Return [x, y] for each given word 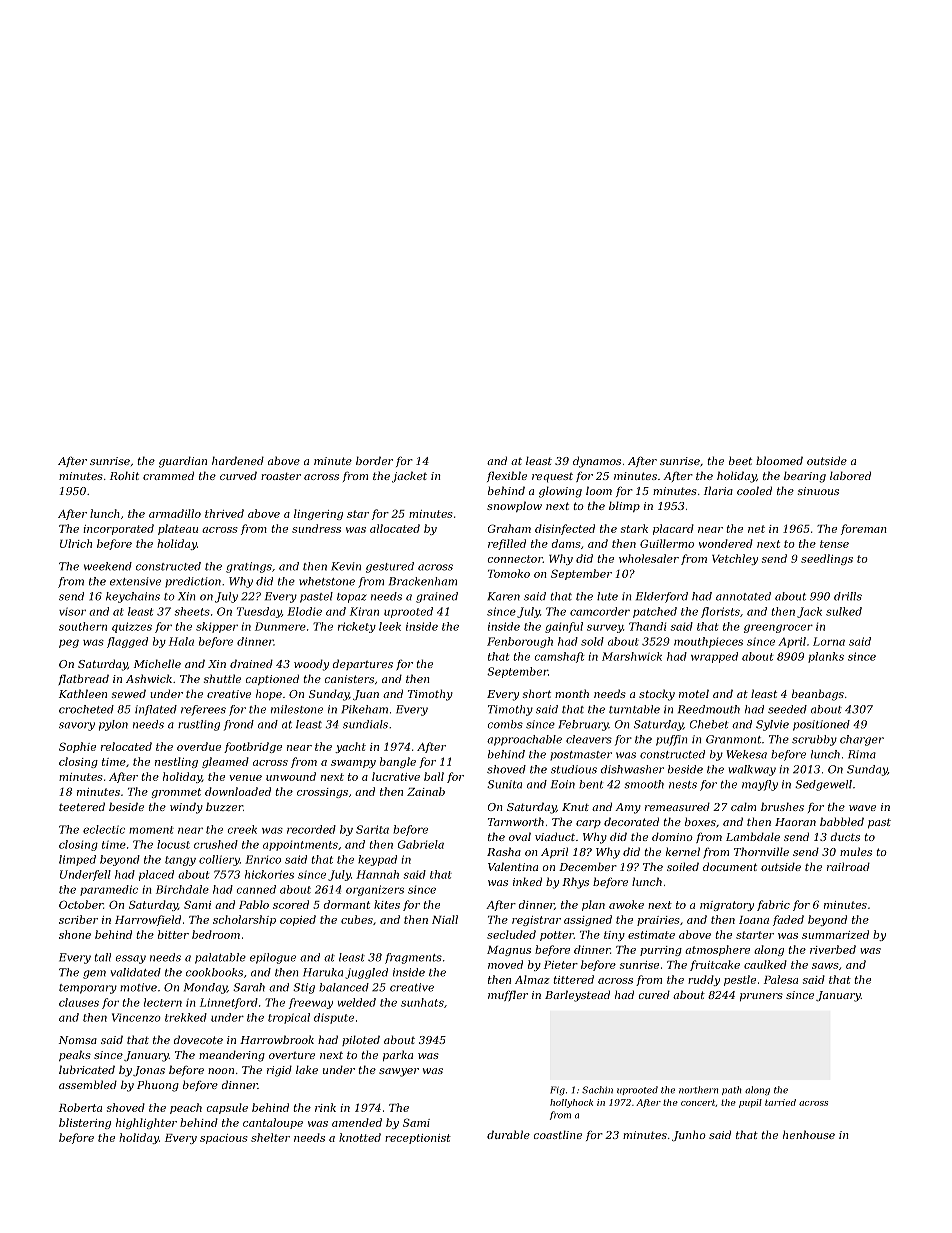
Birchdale [182, 889]
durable [508, 1134]
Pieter [561, 965]
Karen [503, 596]
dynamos [597, 462]
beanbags [818, 695]
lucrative [396, 776]
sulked [844, 611]
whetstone [327, 581]
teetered [82, 806]
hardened [238, 460]
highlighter [146, 1123]
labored [850, 475]
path [732, 1090]
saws [825, 966]
